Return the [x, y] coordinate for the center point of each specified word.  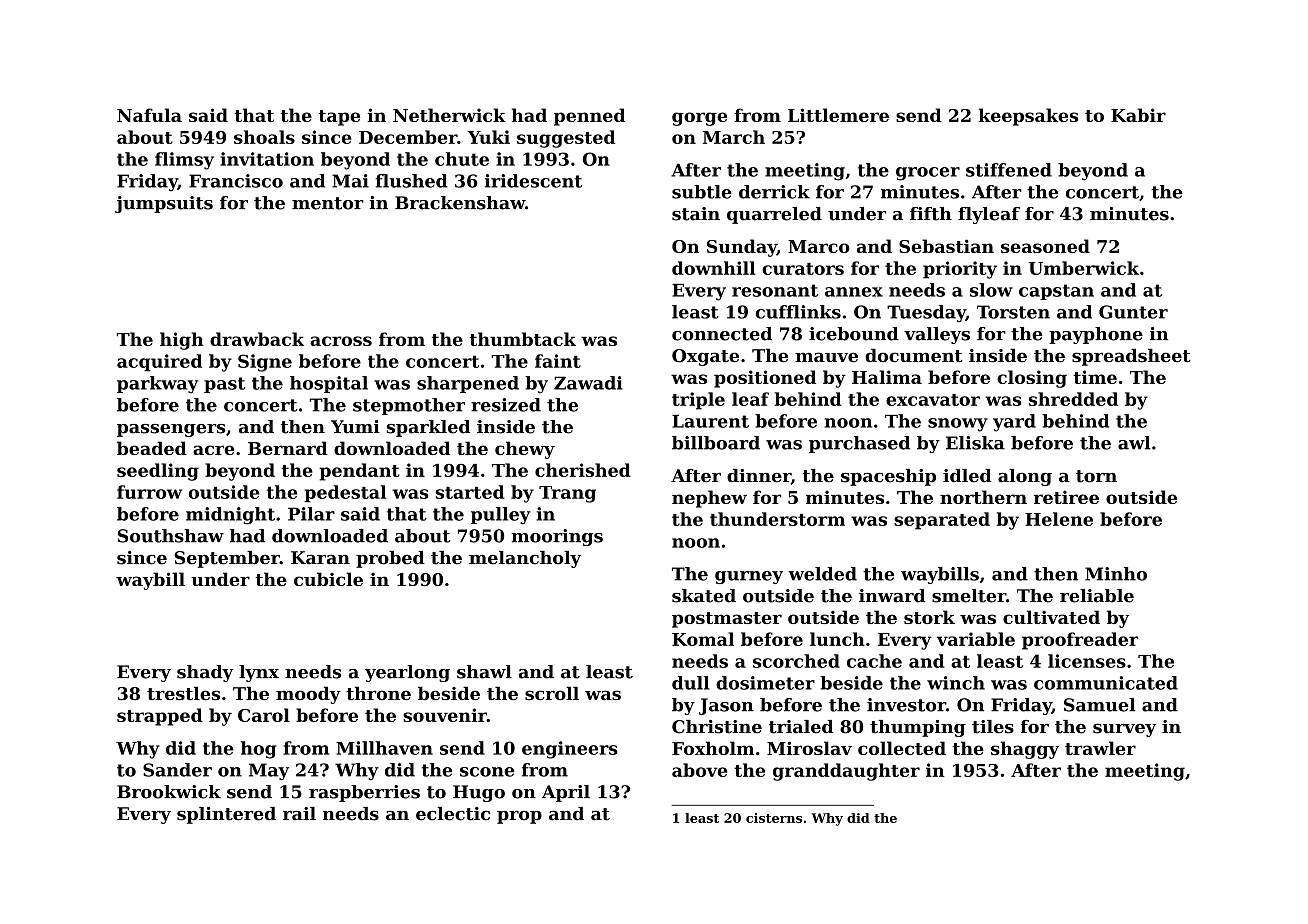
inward [892, 596]
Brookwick [169, 792]
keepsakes [1028, 117]
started [470, 492]
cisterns [774, 818]
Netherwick [449, 115]
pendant [359, 472]
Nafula [149, 115]
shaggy [1025, 750]
